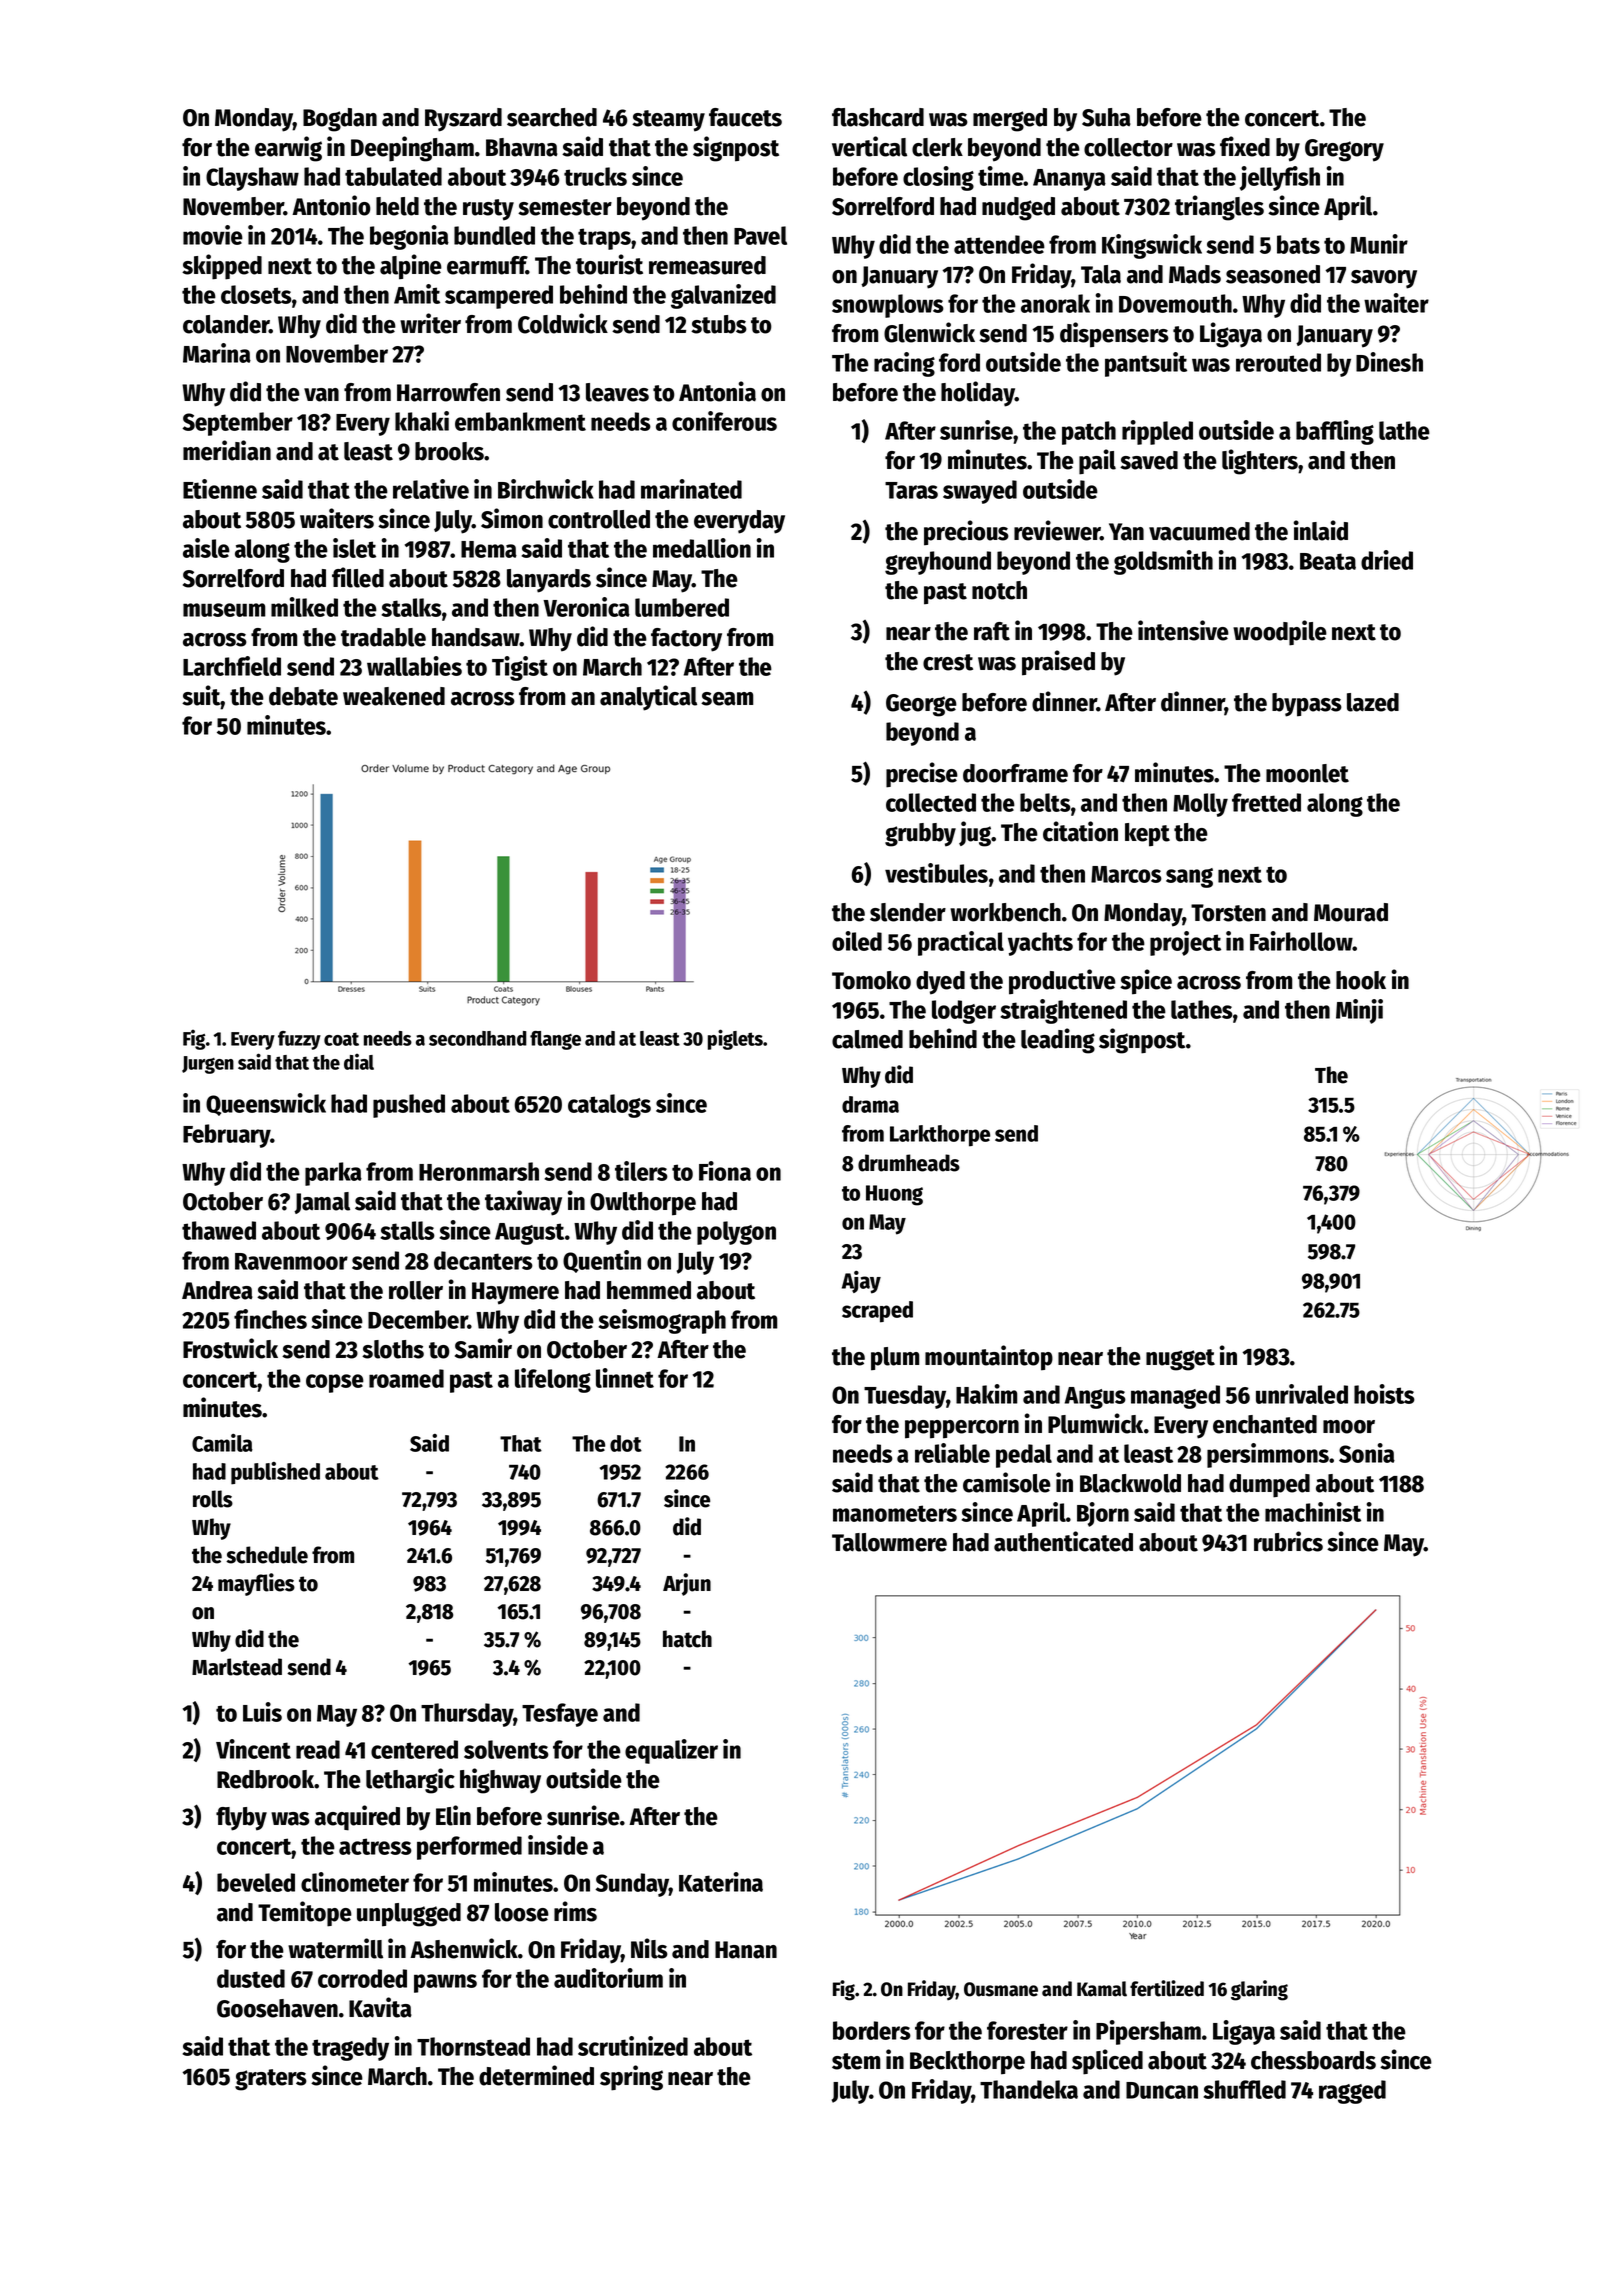 Image resolution: width=1620 pixels, height=2292 pixels. Describe the element at coordinates (463, 120) in the page. I see `Ryszard` at that location.
